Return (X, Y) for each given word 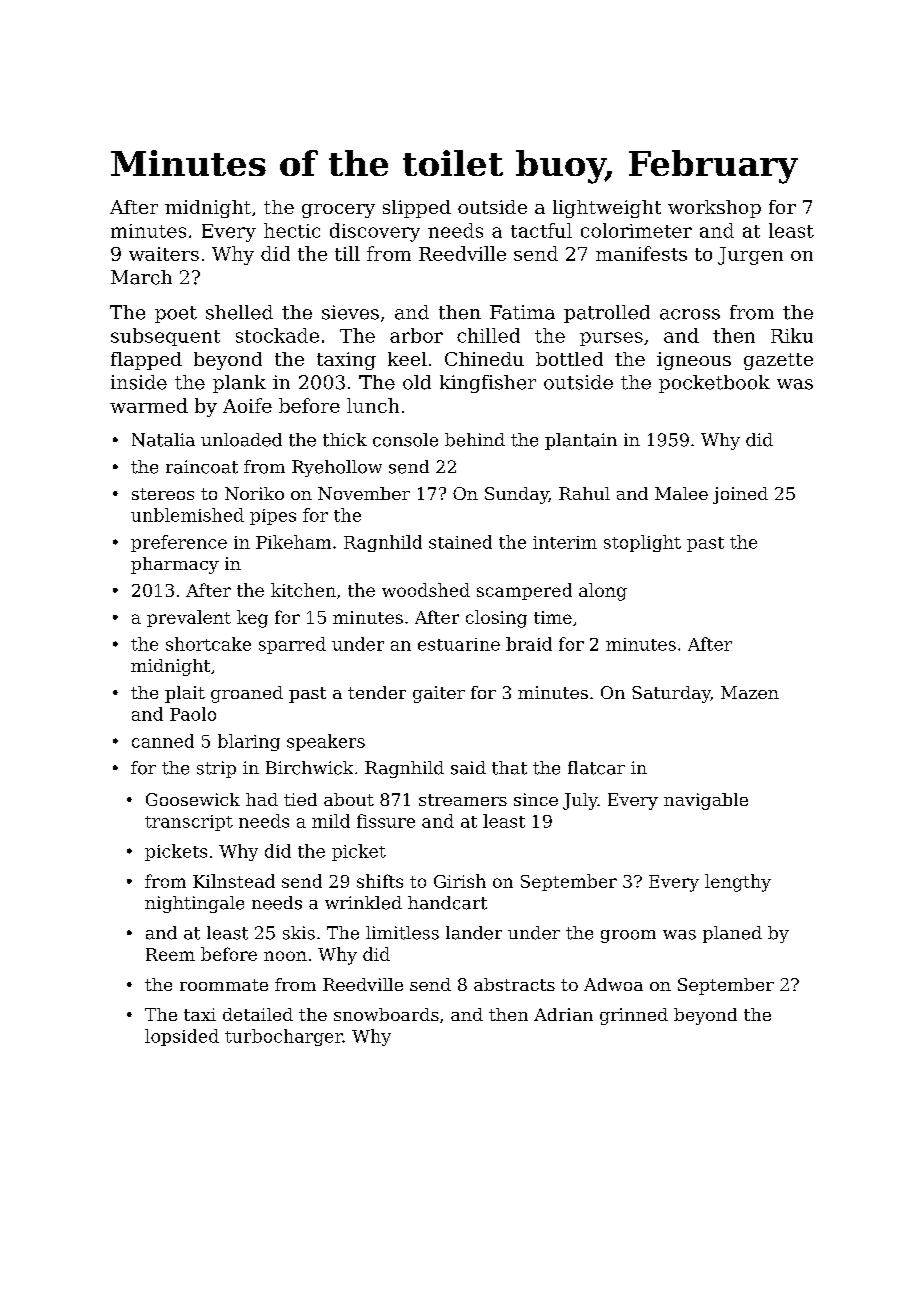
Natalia (163, 440)
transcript (189, 823)
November (364, 493)
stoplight (642, 543)
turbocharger (284, 1037)
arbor (416, 335)
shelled (239, 312)
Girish (460, 881)
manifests (641, 253)
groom (628, 936)
